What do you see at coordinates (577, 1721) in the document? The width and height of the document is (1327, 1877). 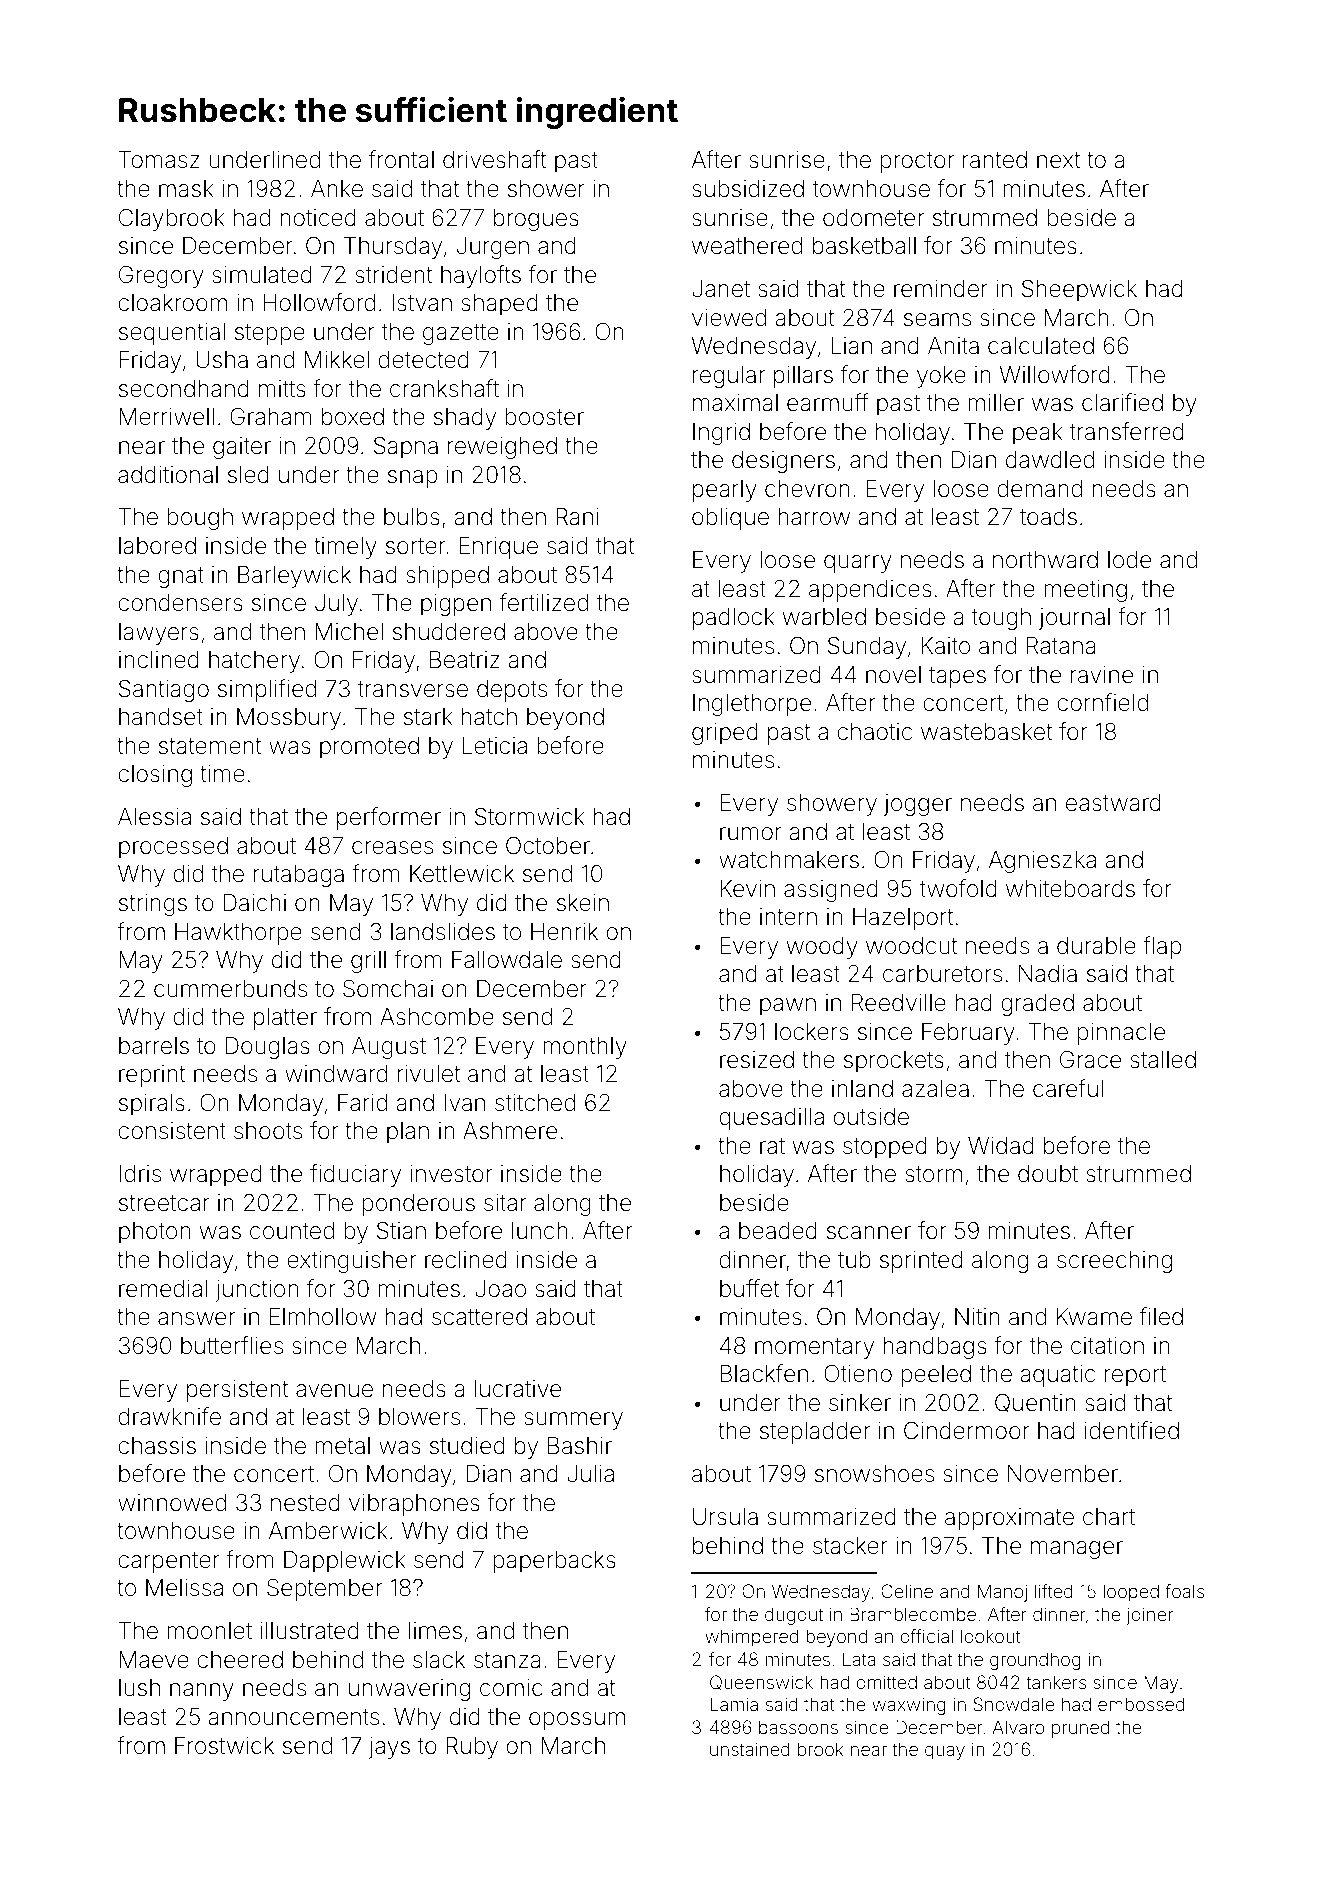 I see `opossum` at bounding box center [577, 1721].
